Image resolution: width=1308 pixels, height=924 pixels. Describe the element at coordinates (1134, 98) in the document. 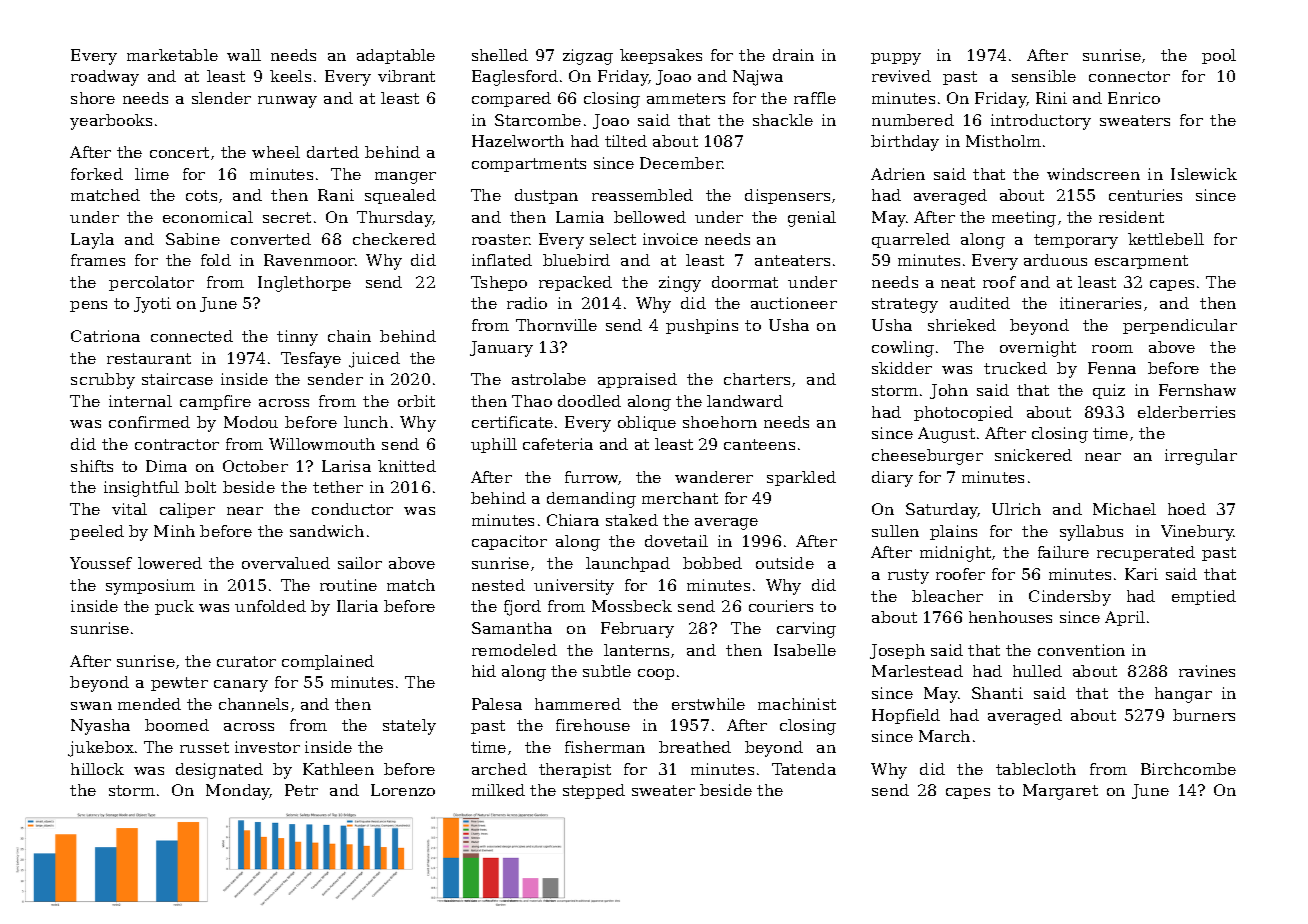

I see `Enrico` at that location.
